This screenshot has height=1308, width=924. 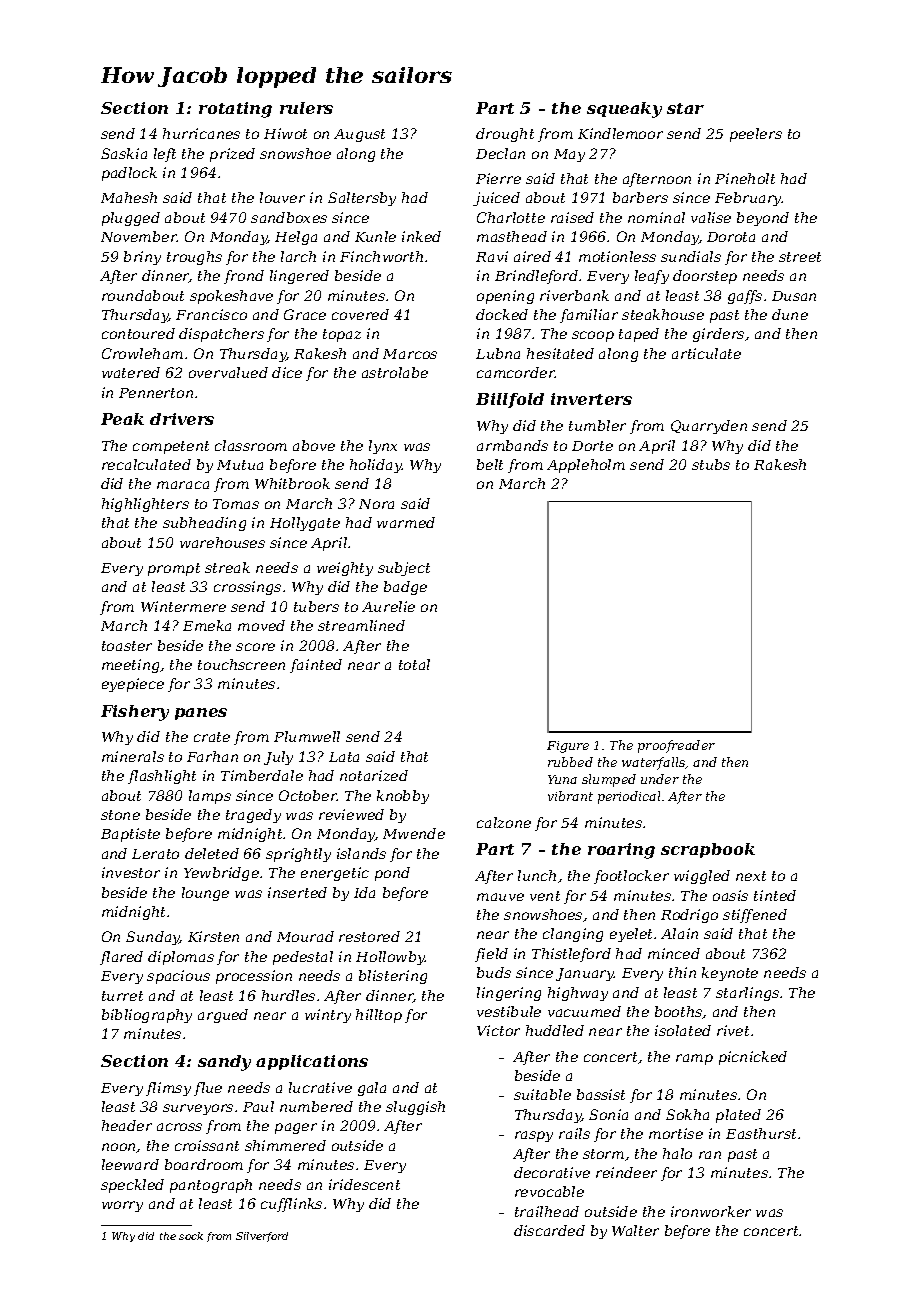 I want to click on Figure, so click(x=568, y=747).
